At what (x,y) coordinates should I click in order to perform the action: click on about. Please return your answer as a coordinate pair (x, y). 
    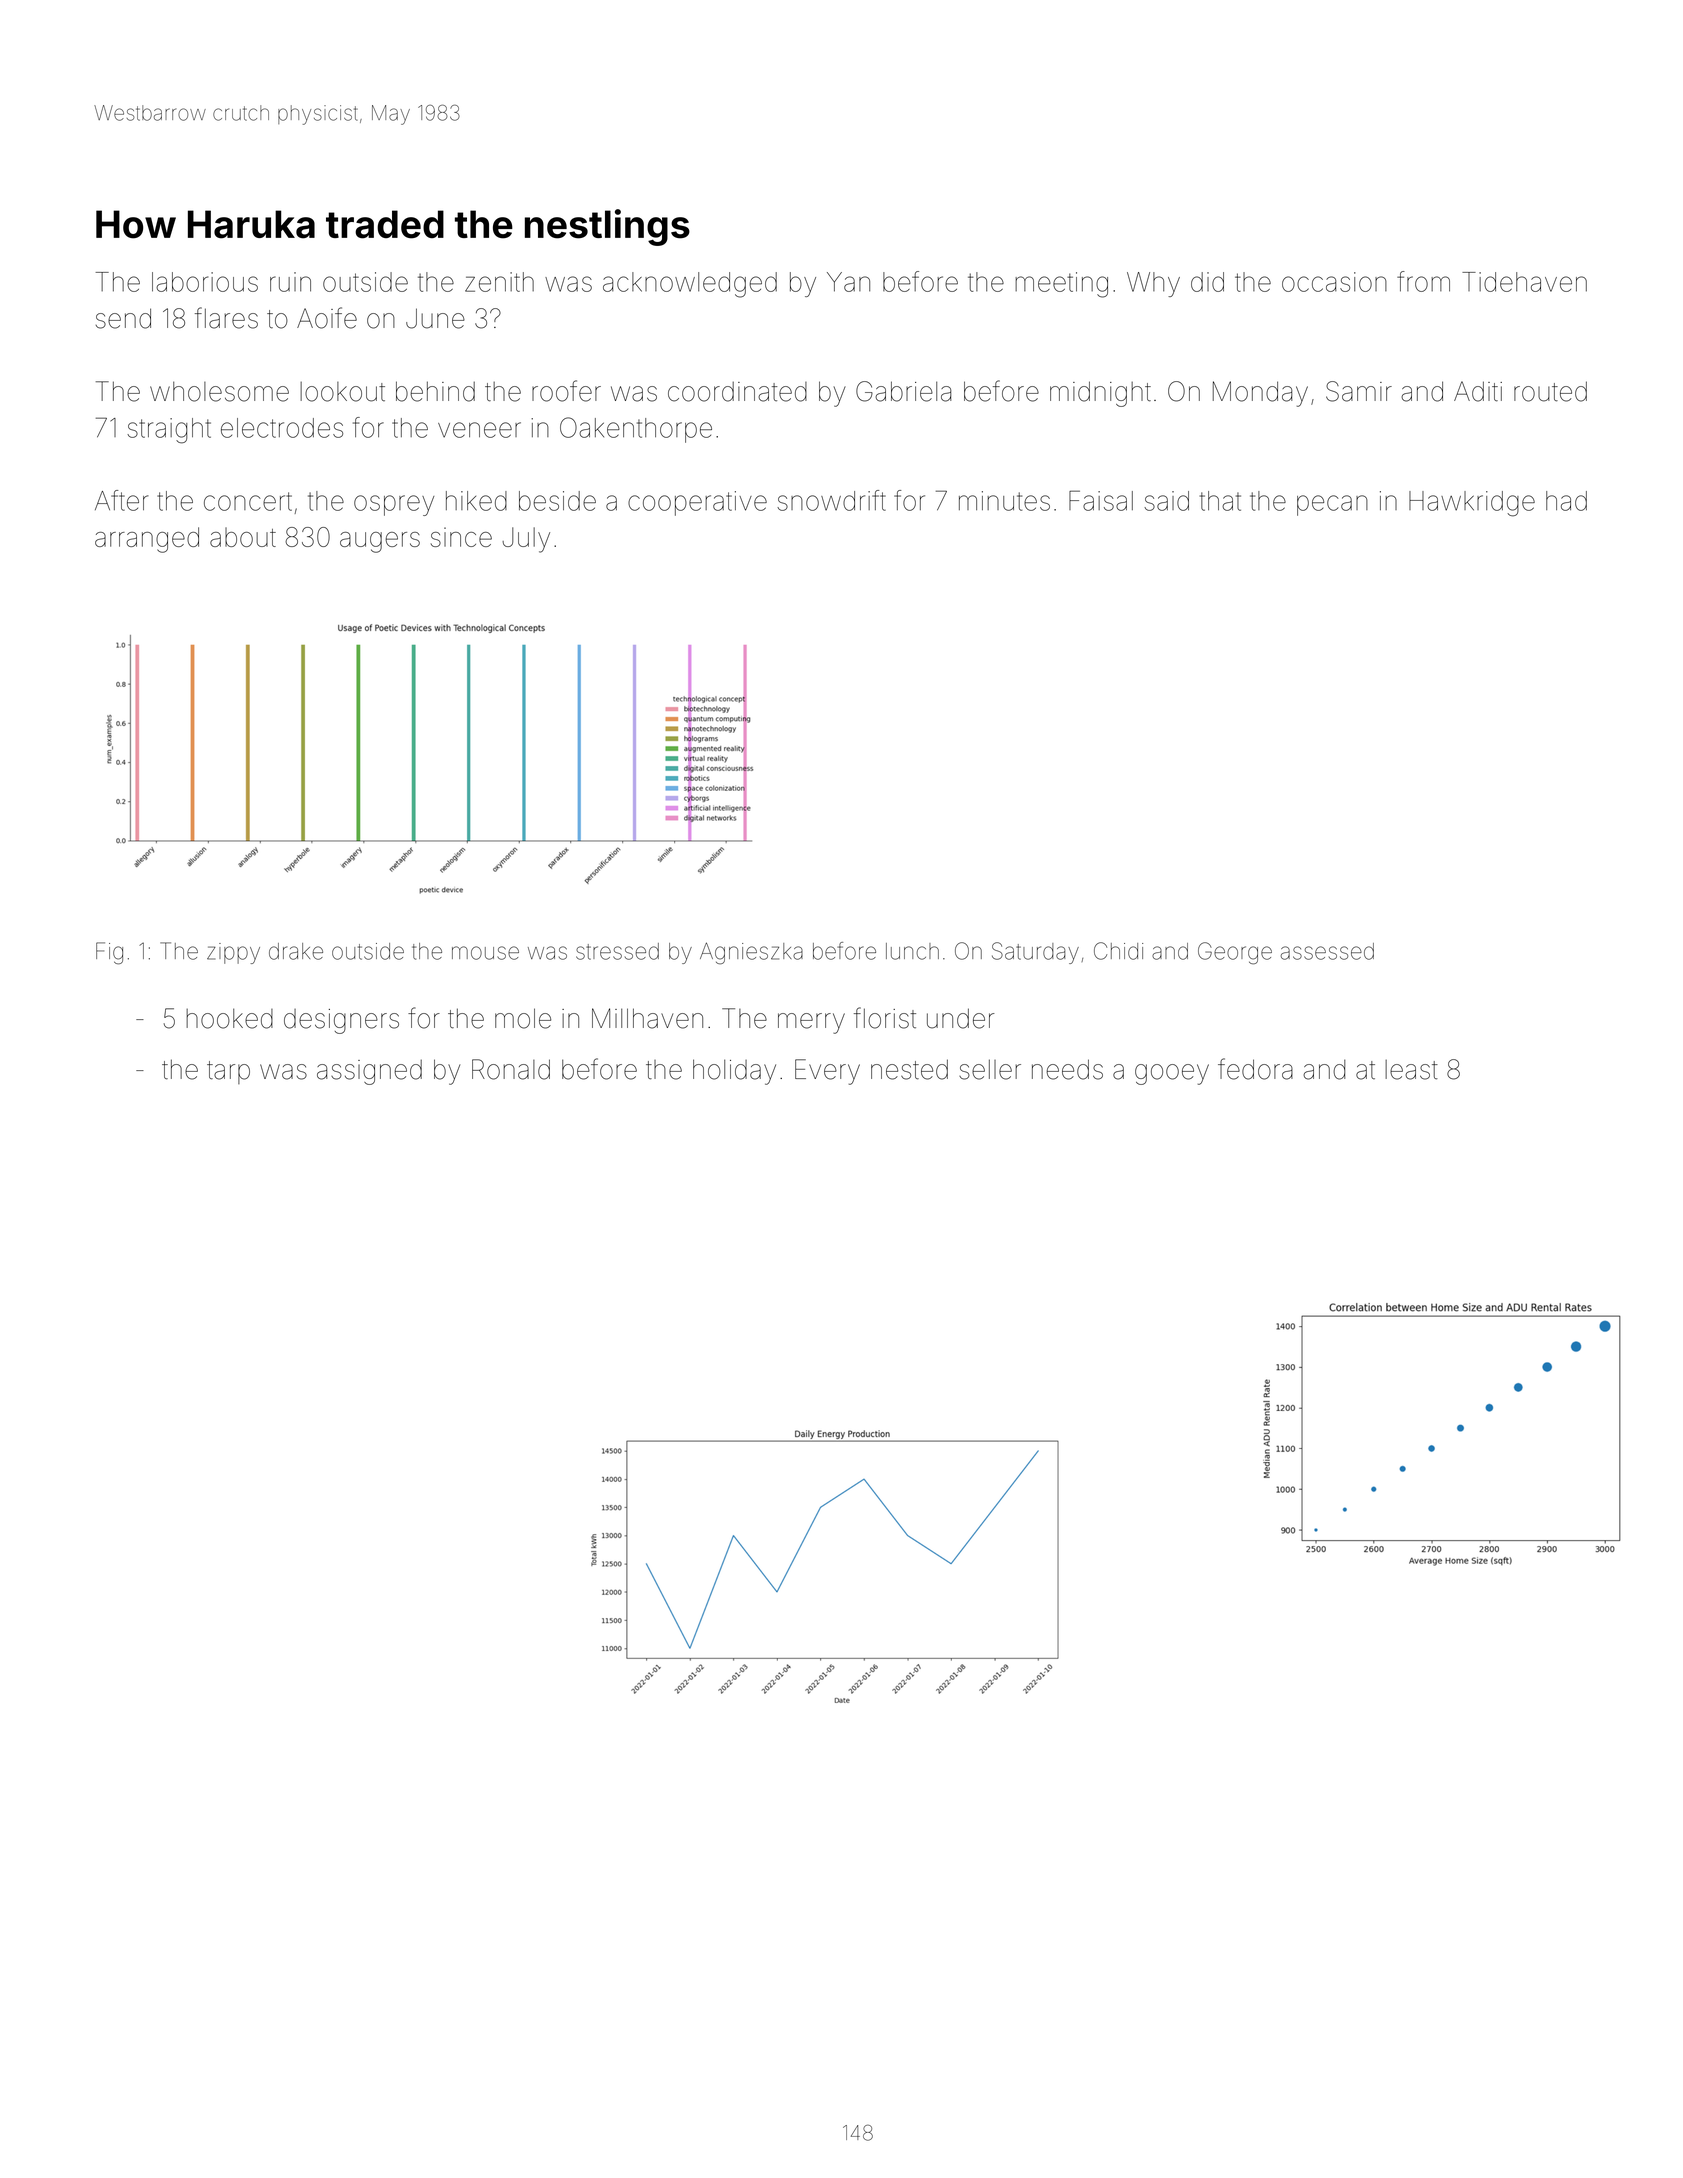
    Looking at the image, I should click on (243, 537).
